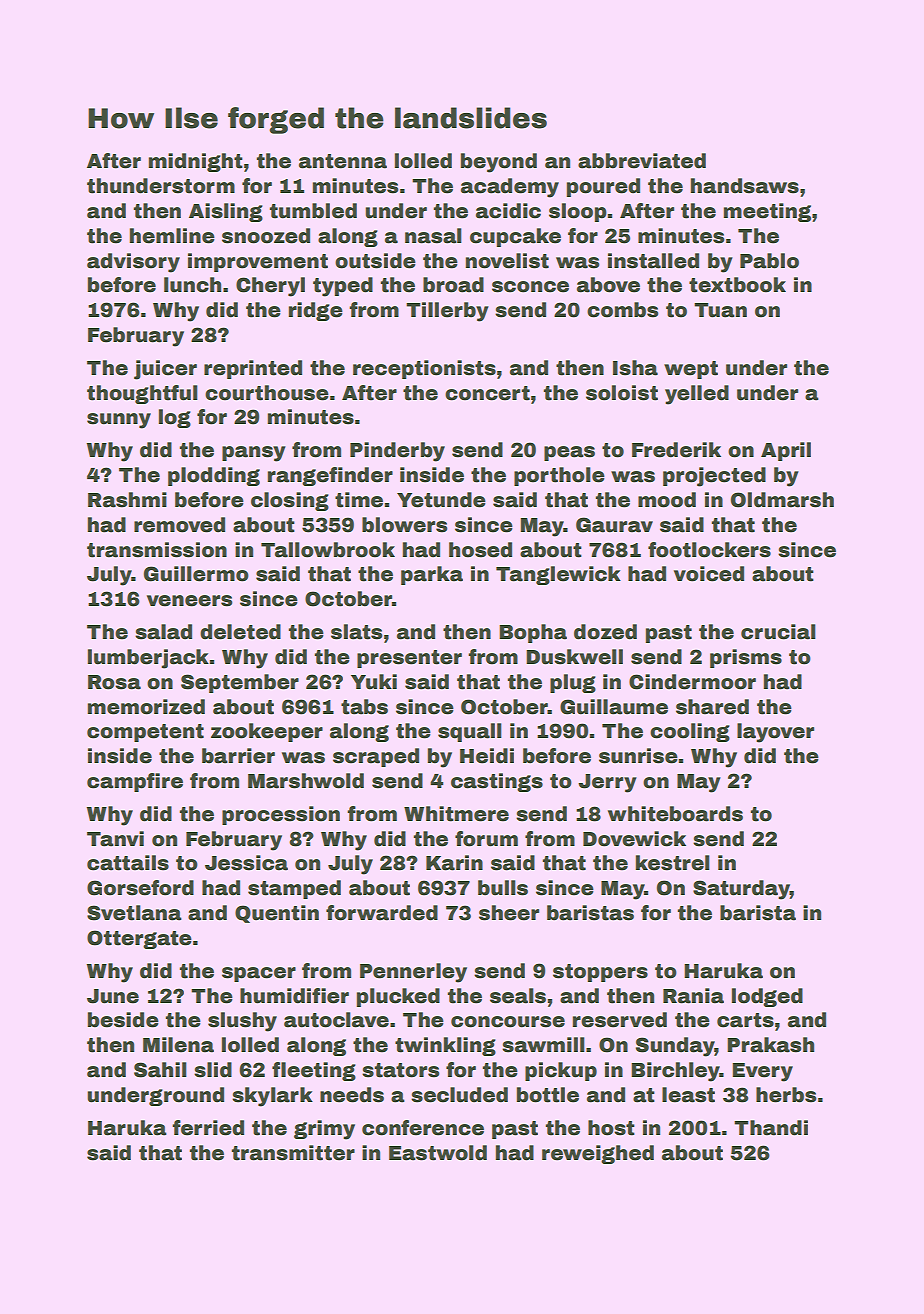 This screenshot has height=1314, width=924. Describe the element at coordinates (518, 996) in the screenshot. I see `seals` at that location.
